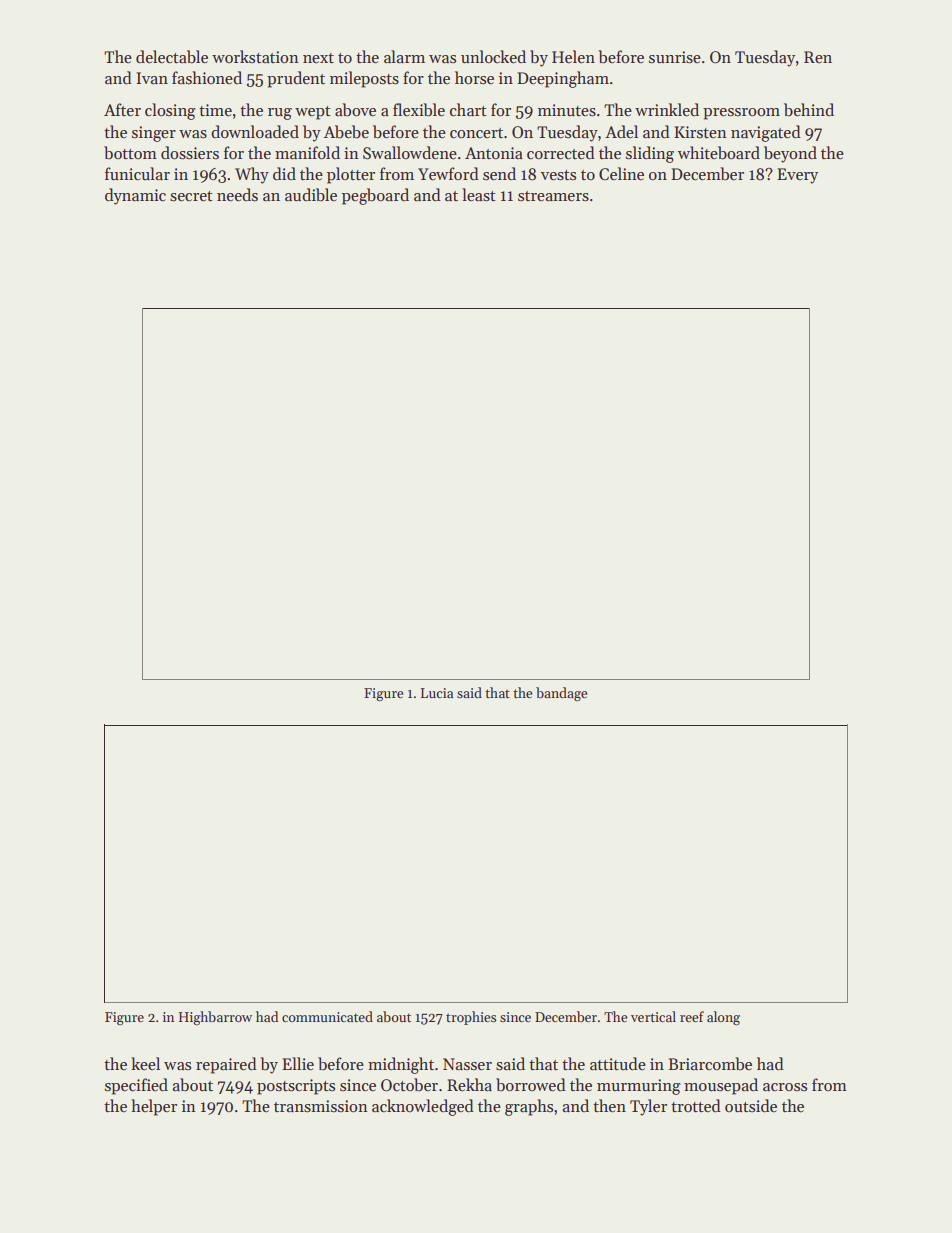 Image resolution: width=952 pixels, height=1233 pixels. I want to click on Every, so click(797, 176).
